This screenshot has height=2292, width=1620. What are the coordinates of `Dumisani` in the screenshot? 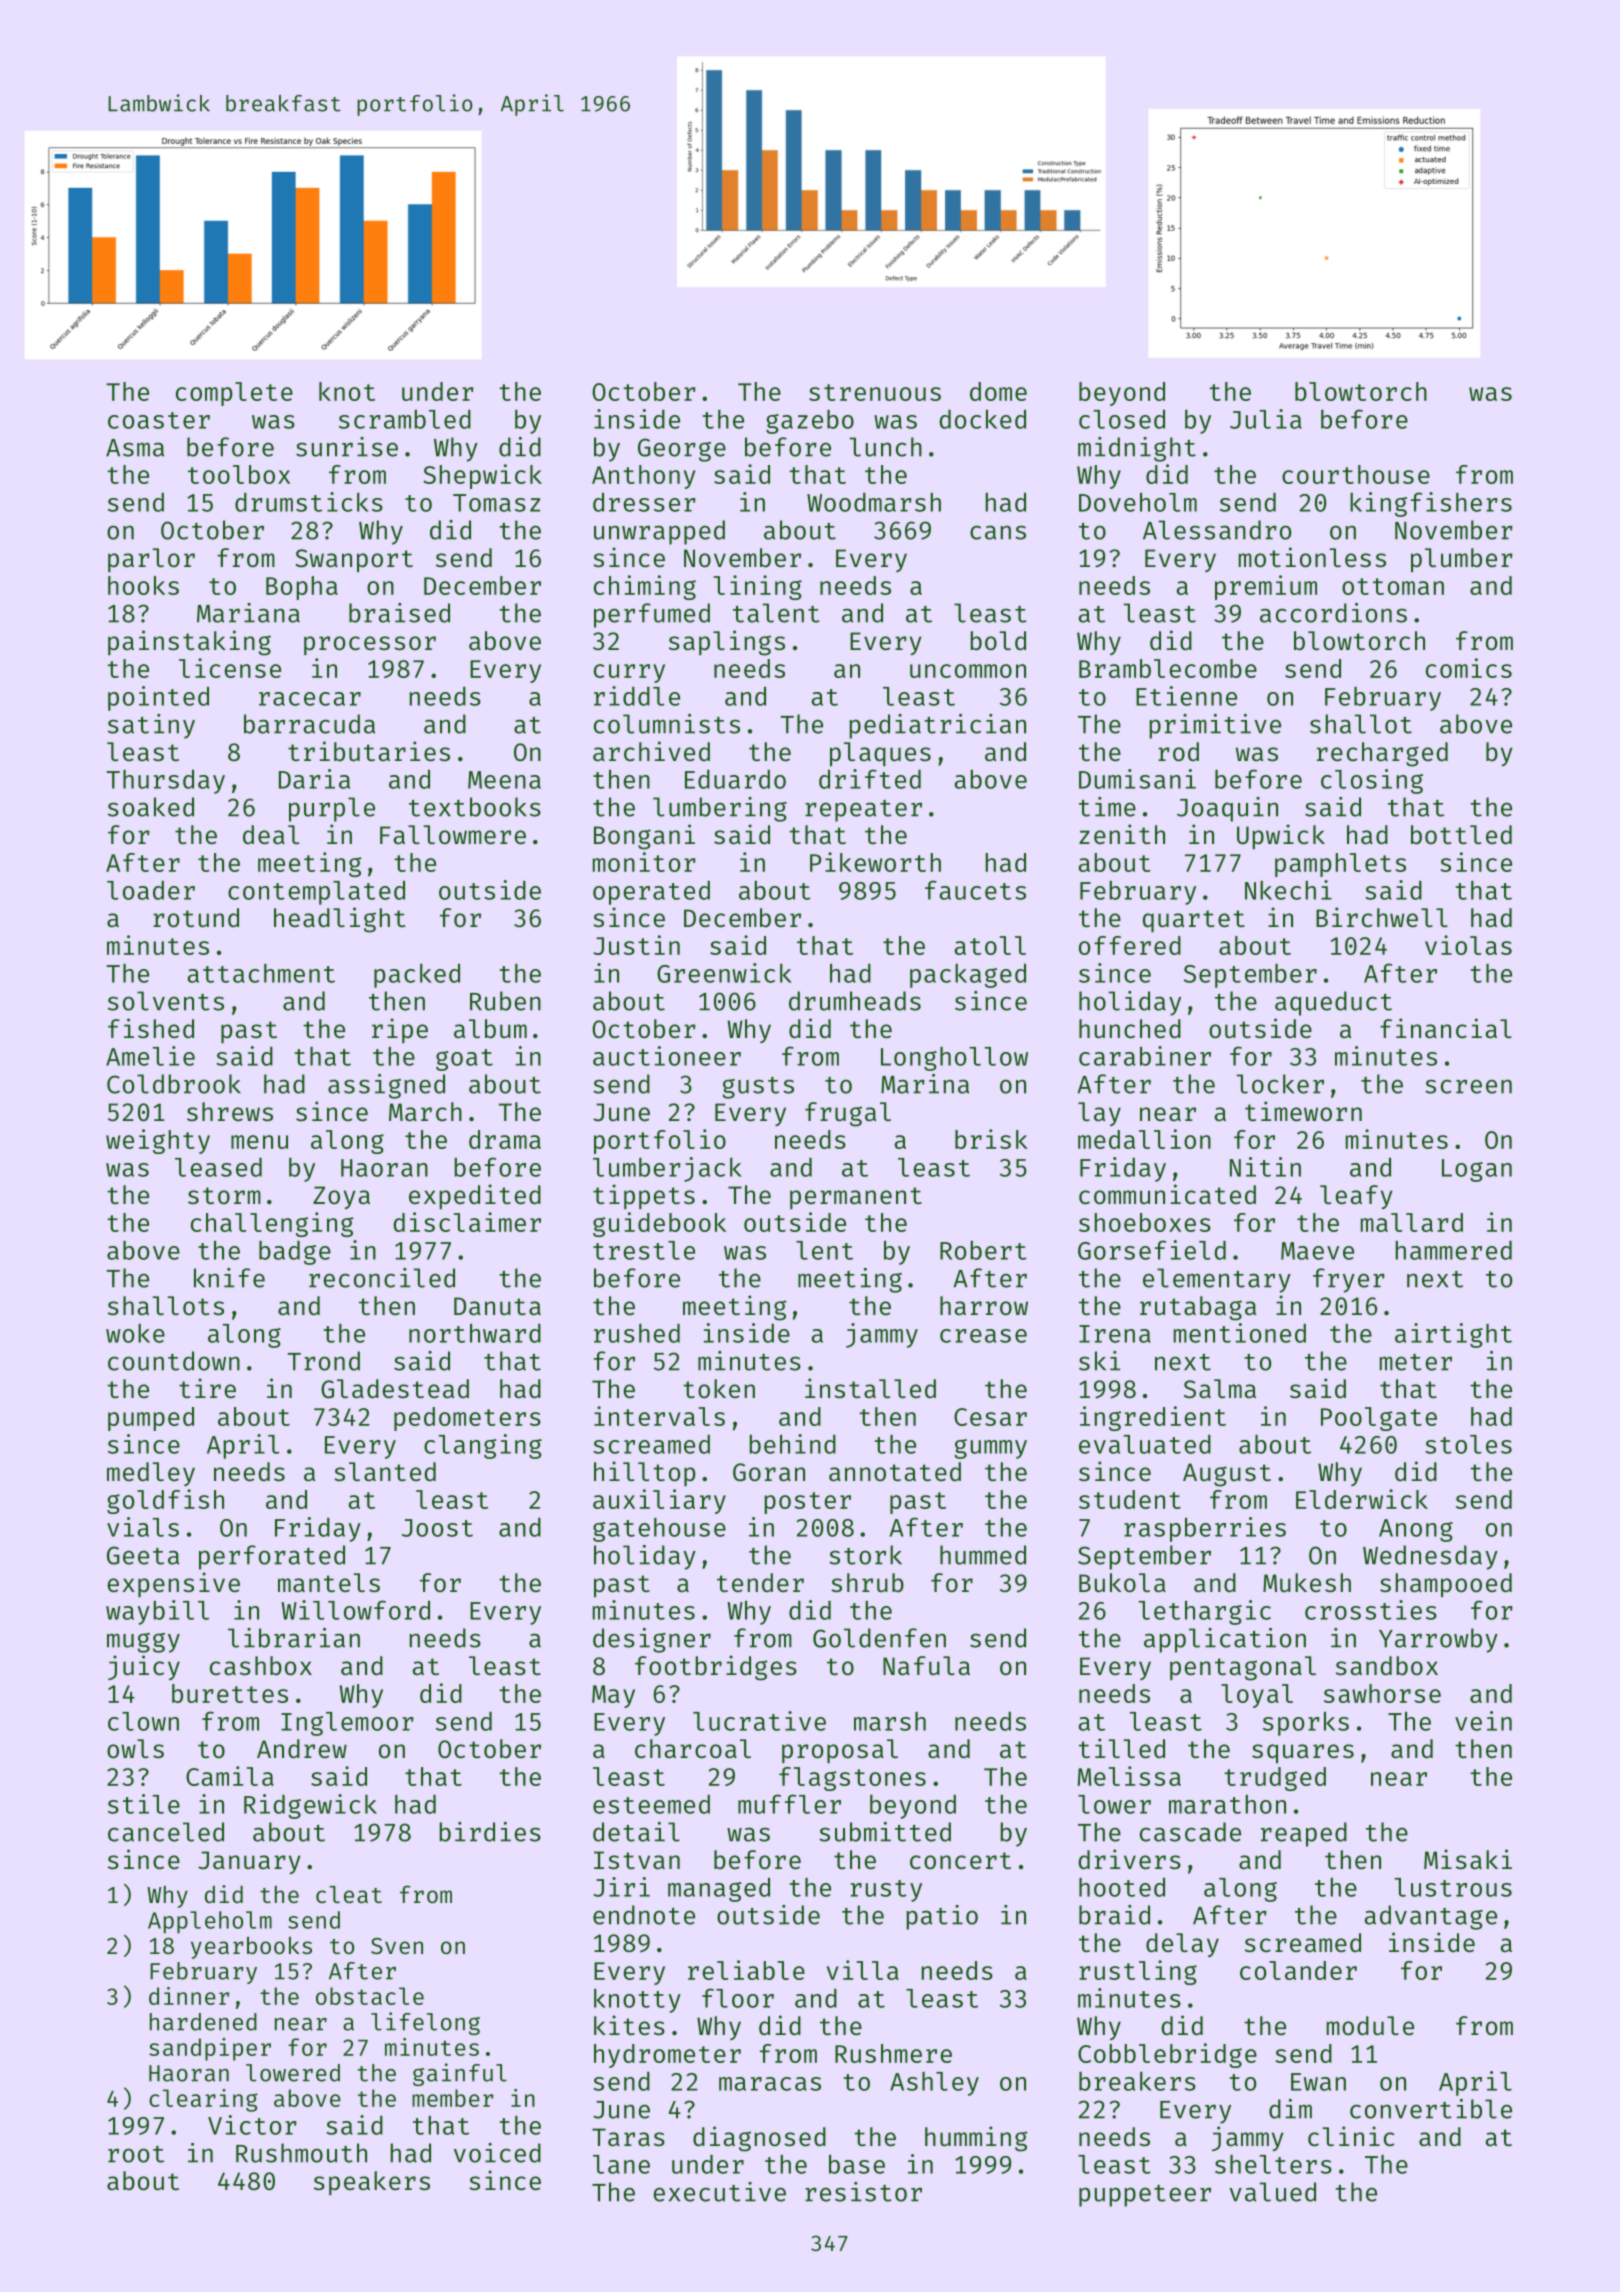 It's located at (1137, 779).
